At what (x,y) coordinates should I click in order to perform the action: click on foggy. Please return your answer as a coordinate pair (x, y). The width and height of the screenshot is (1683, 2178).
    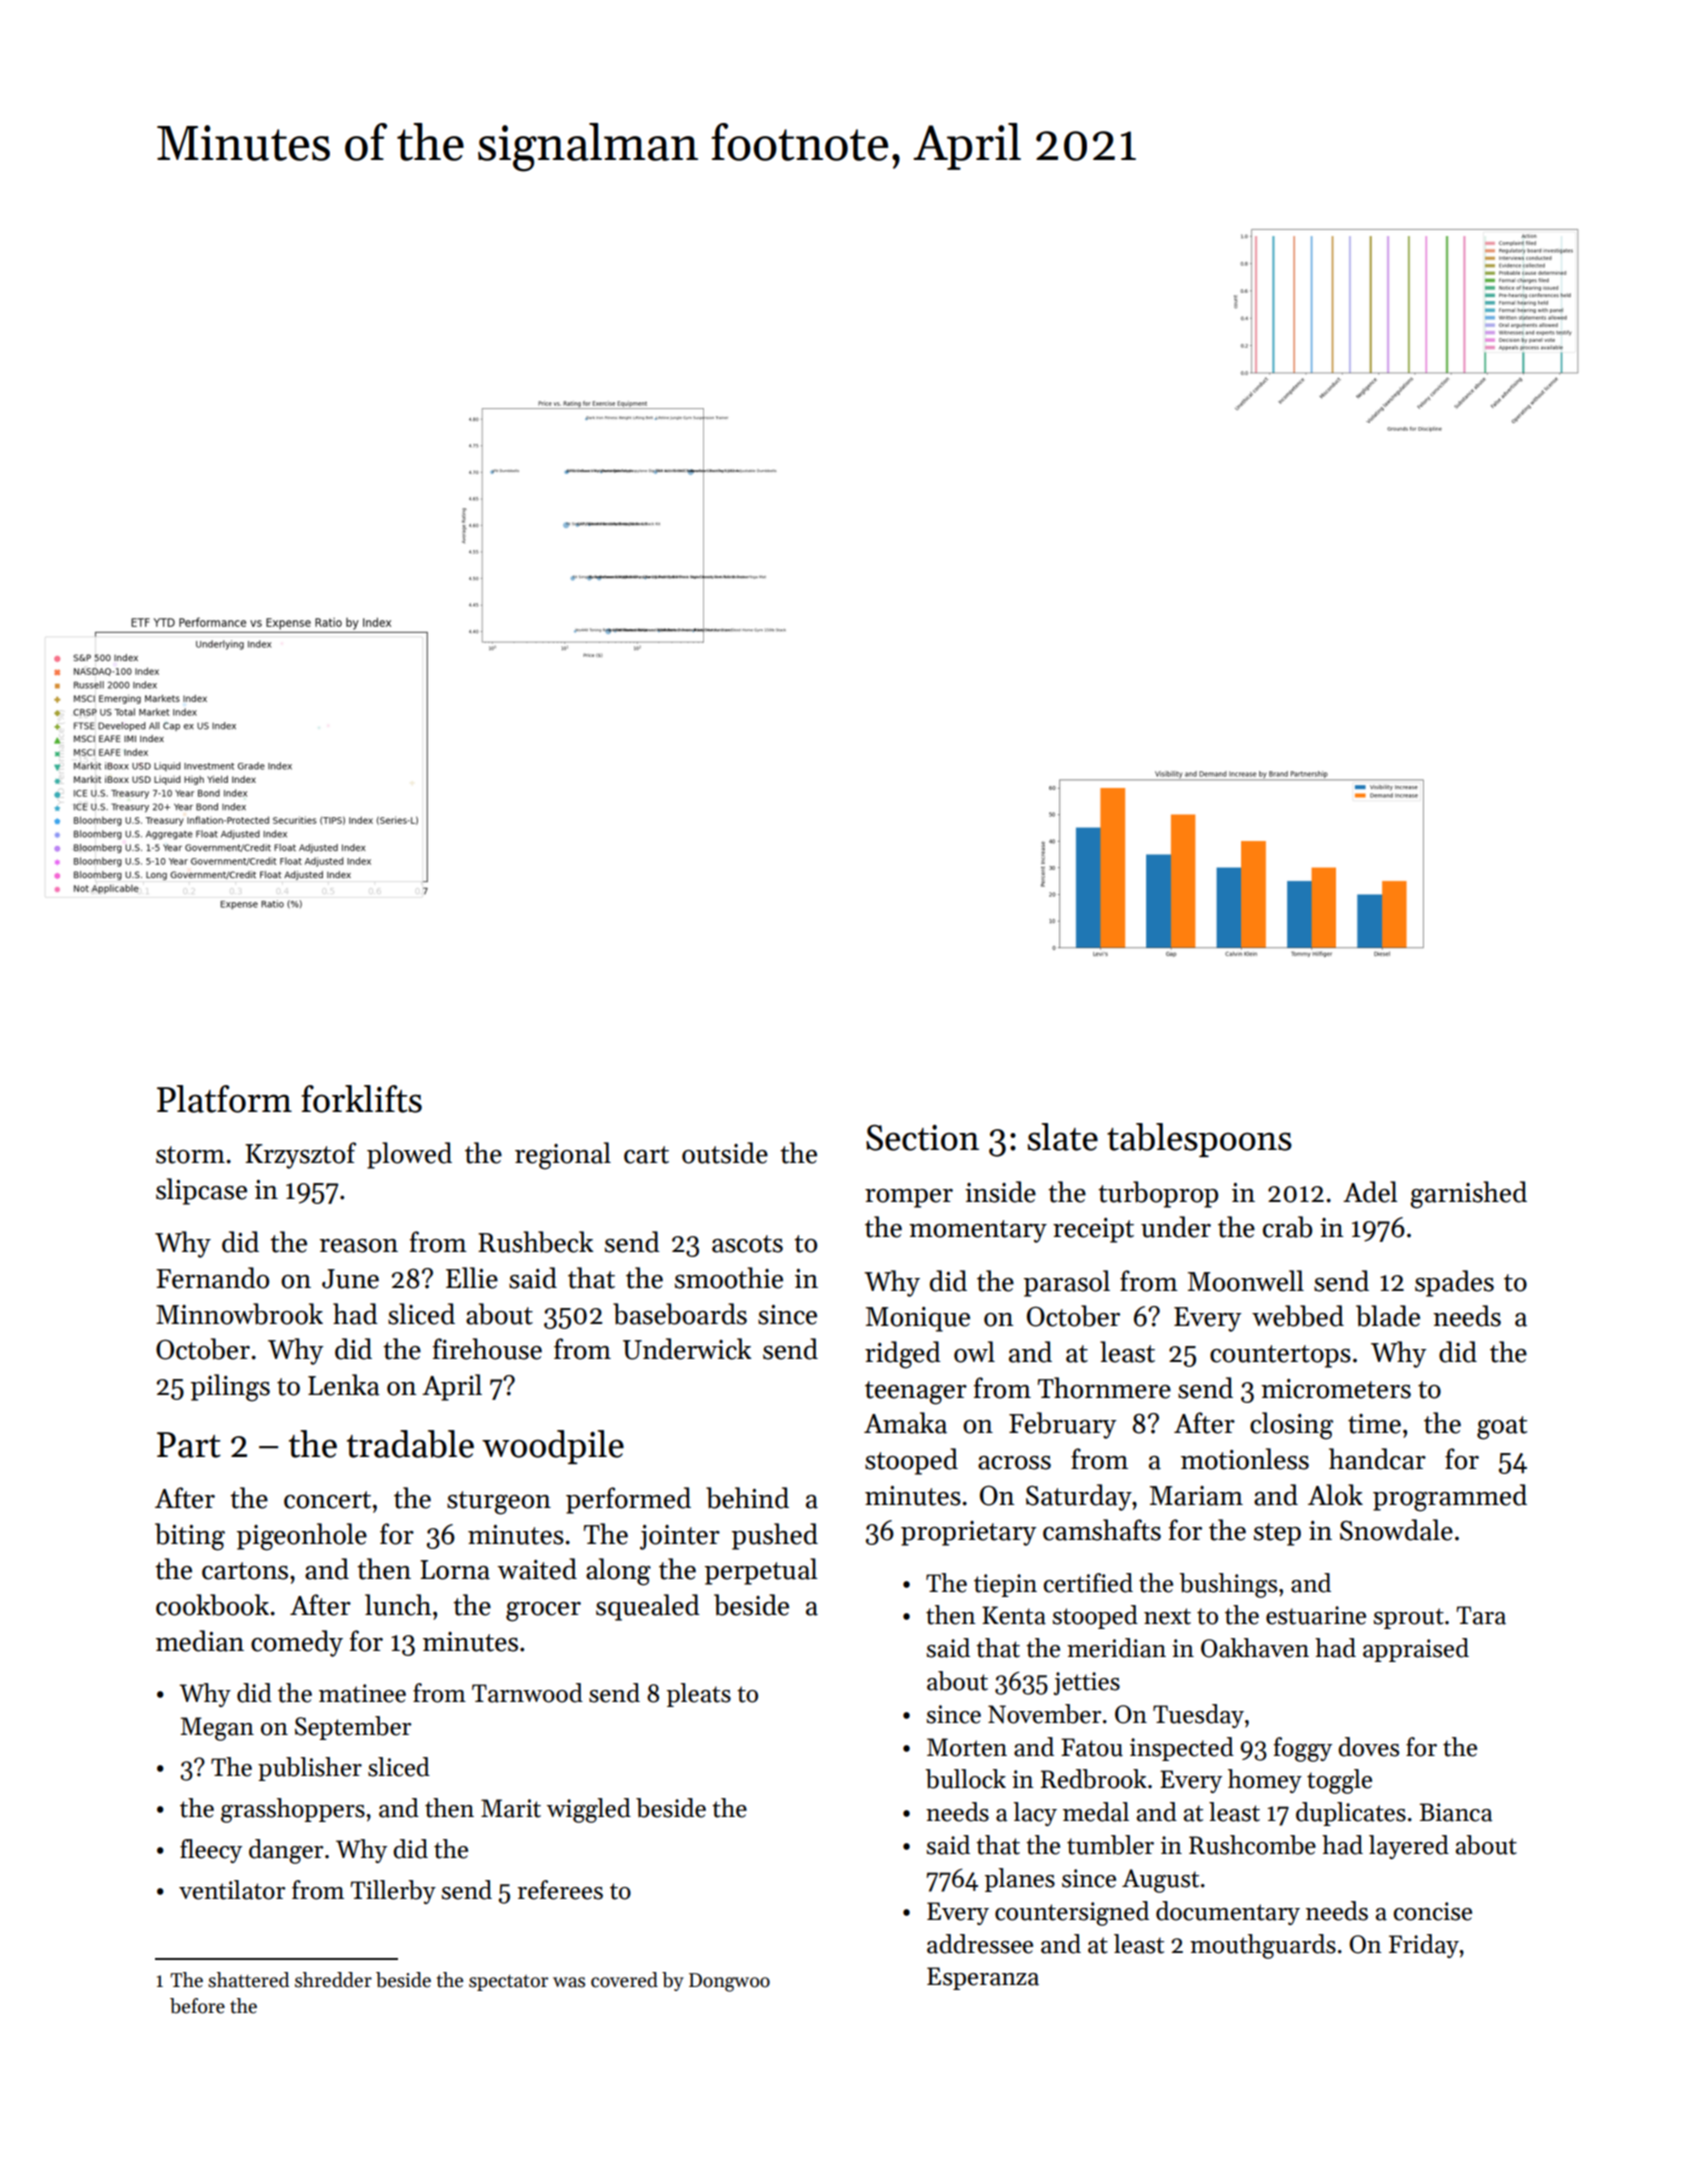
    Looking at the image, I should click on (1302, 1749).
